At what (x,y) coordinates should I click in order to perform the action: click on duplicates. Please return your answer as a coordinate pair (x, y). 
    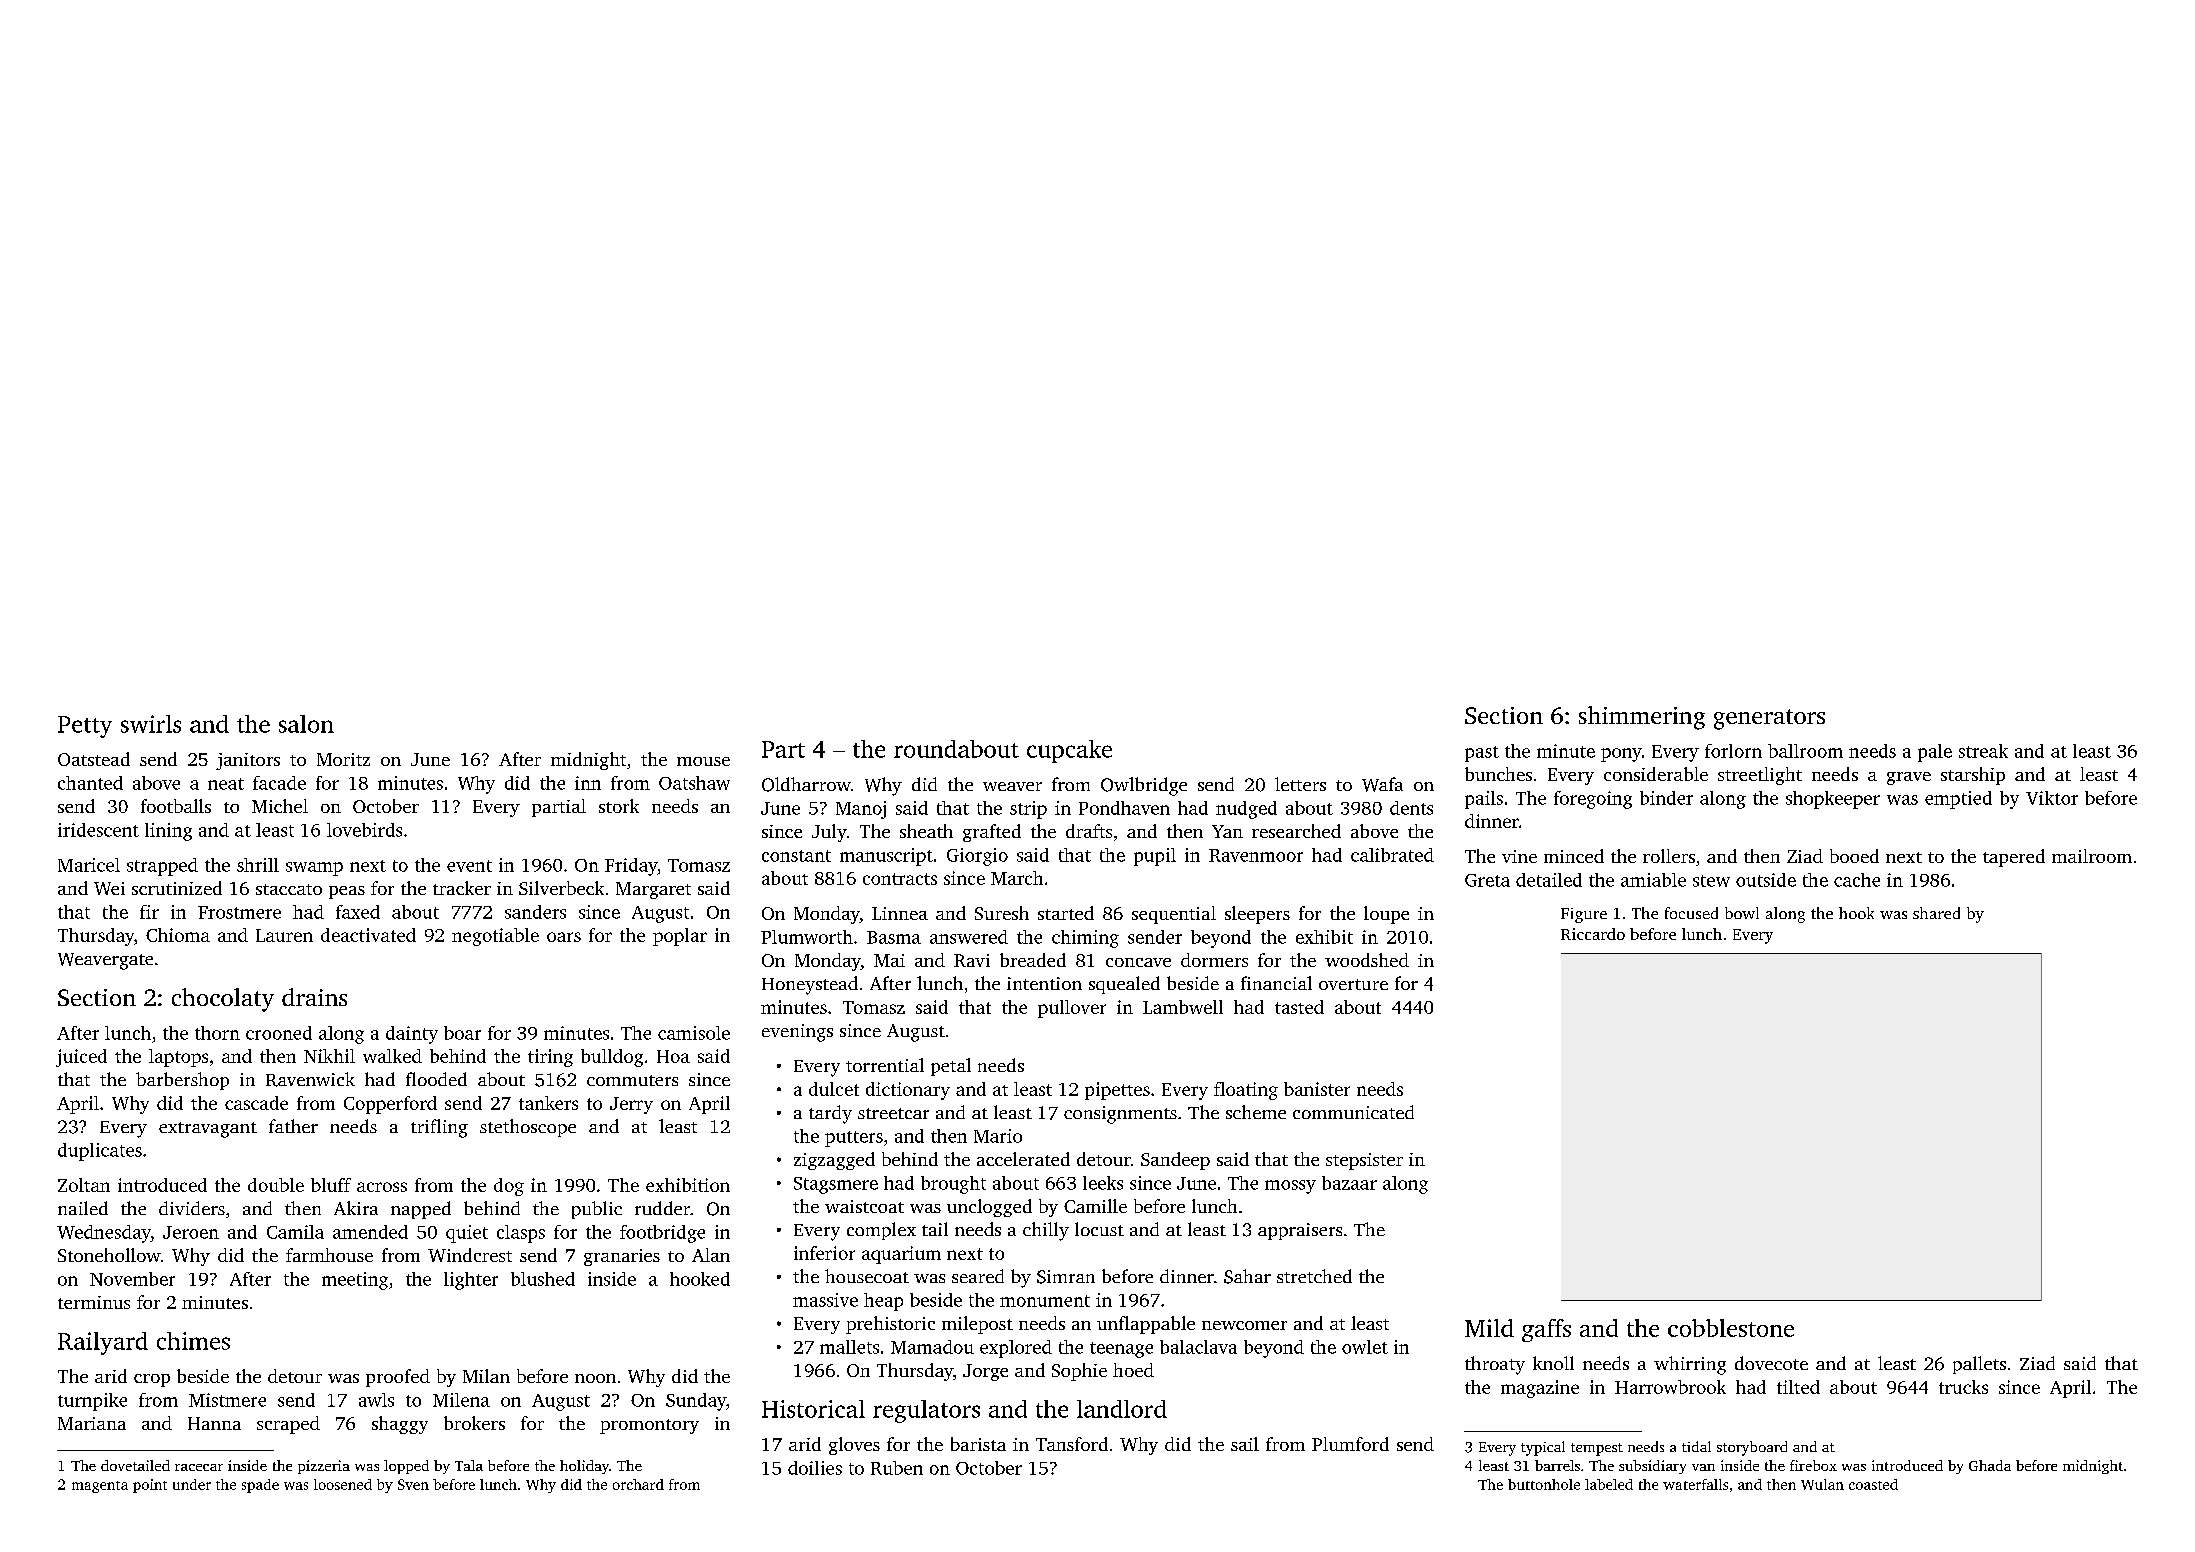
    Looking at the image, I should click on (100, 1152).
